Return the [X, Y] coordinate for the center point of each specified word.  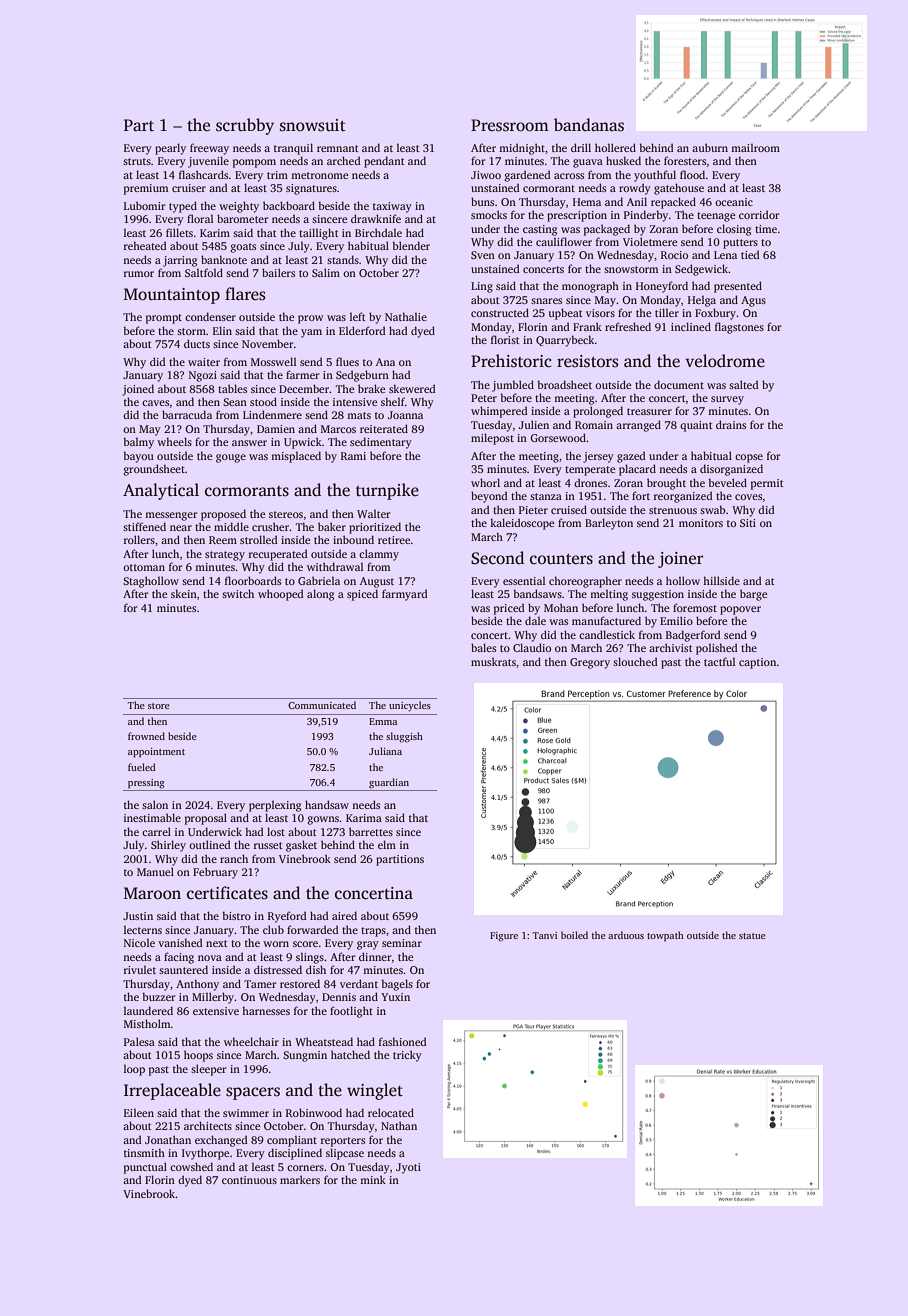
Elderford [362, 330]
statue [752, 936]
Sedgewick [701, 270]
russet [268, 845]
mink [373, 1179]
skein [184, 593]
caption [758, 663]
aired [344, 915]
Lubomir [145, 205]
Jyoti [408, 1168]
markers [300, 1179]
